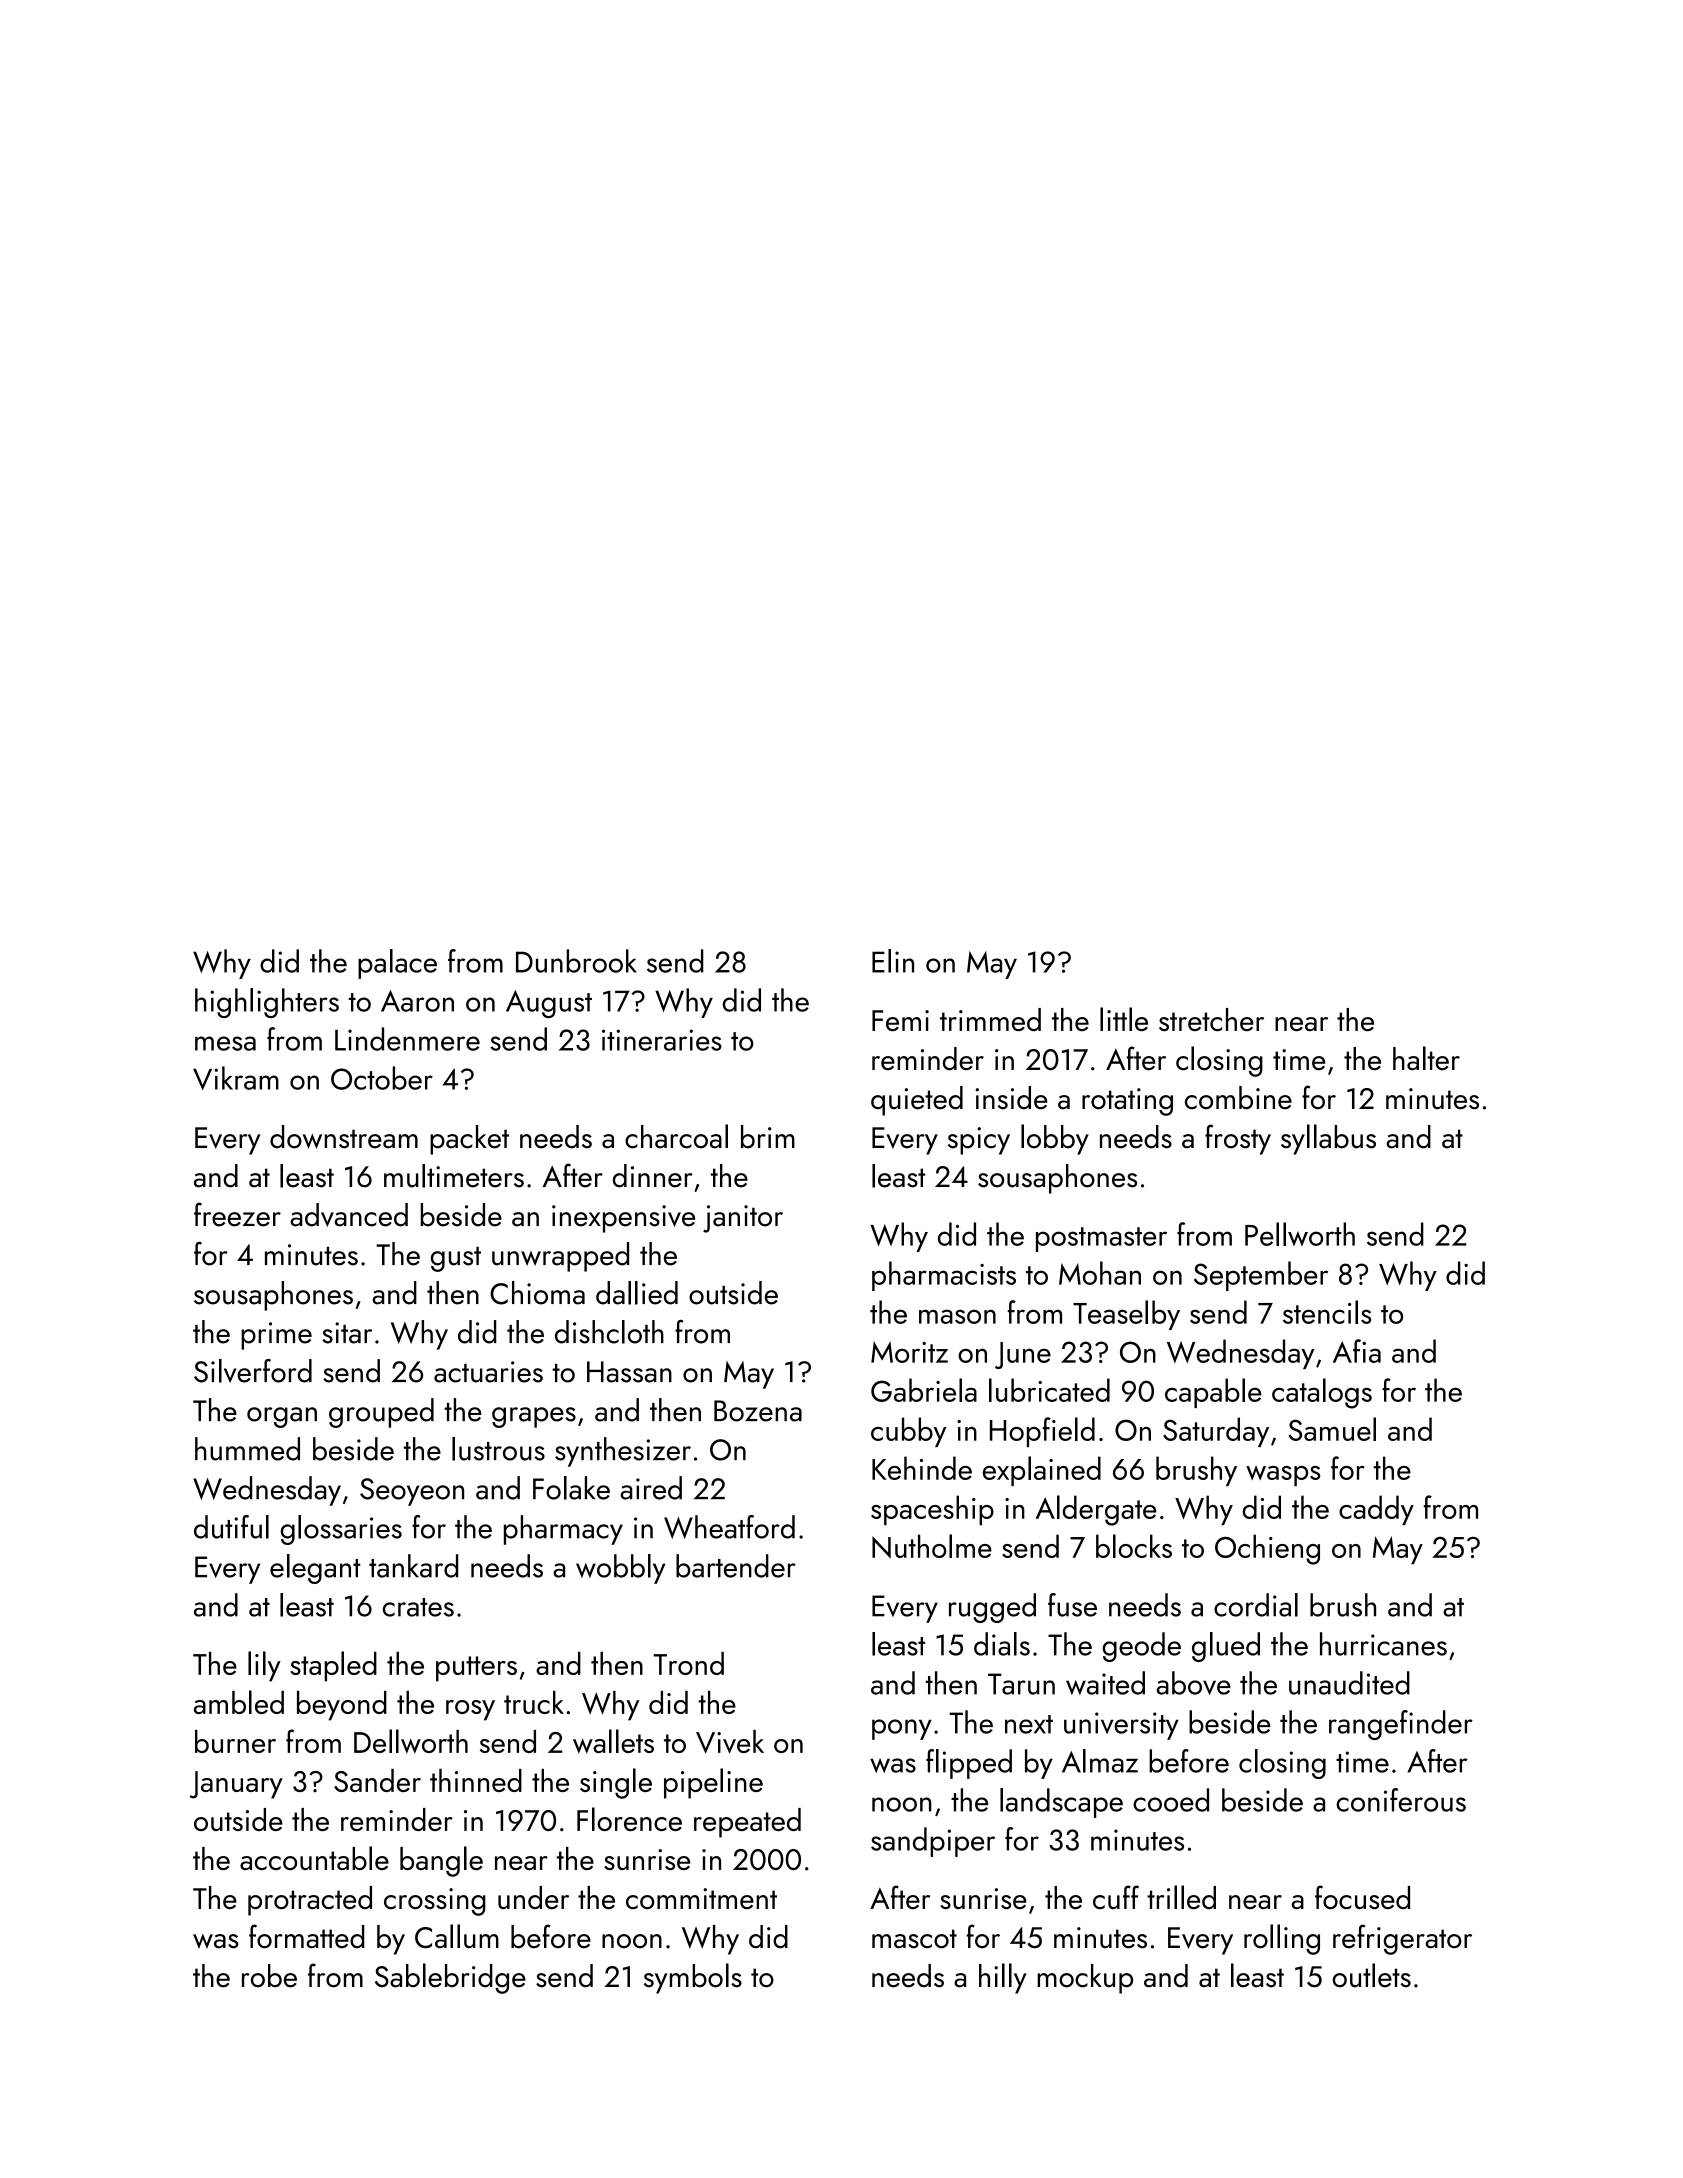  Describe the element at coordinates (736, 1566) in the screenshot. I see `bartender` at that location.
